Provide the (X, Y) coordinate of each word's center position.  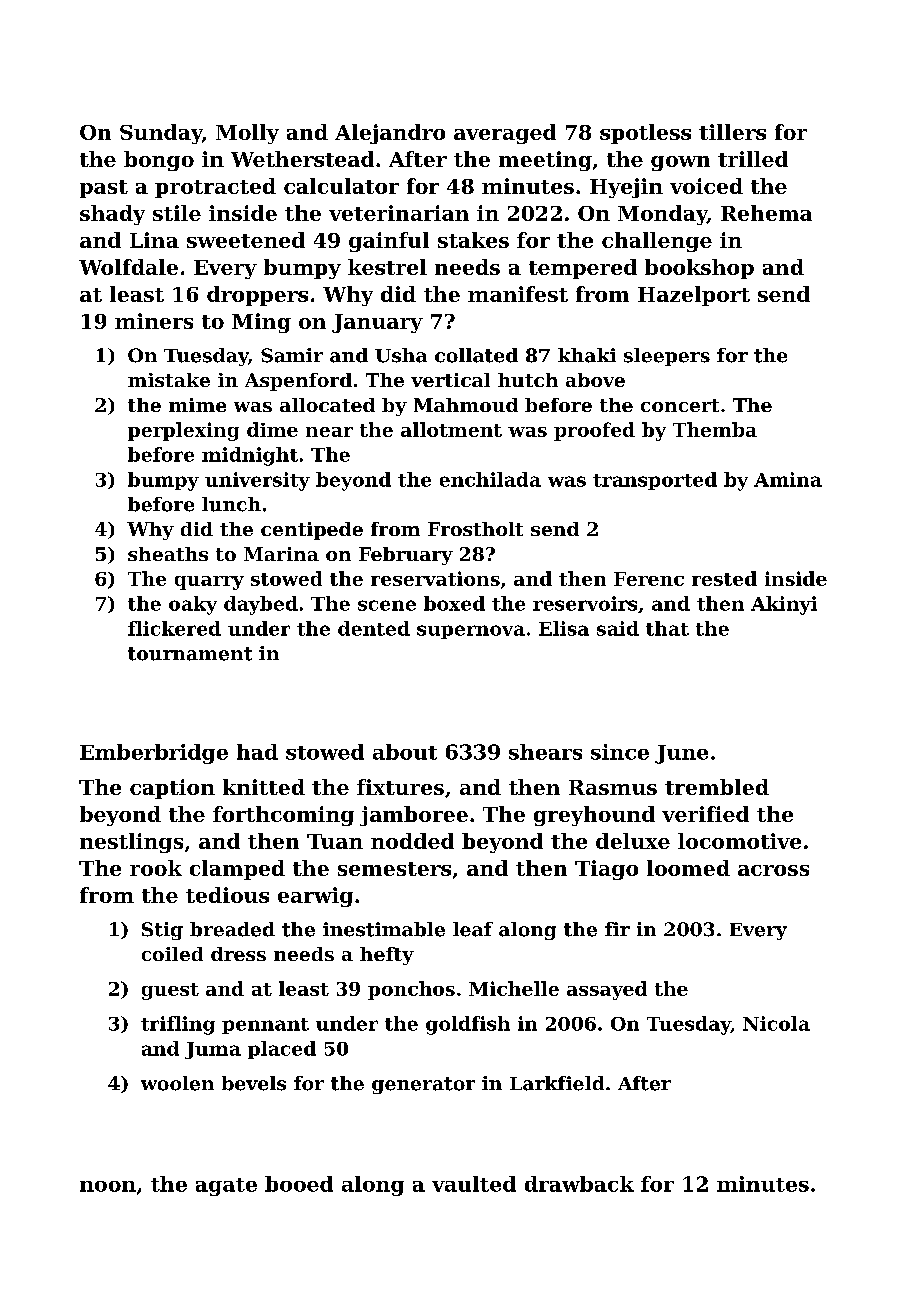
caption (172, 789)
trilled (753, 159)
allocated (327, 405)
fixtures (400, 787)
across (773, 870)
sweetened (246, 240)
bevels (254, 1083)
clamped (237, 870)
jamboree (414, 816)
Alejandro (390, 134)
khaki (587, 355)
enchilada (490, 479)
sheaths (168, 554)
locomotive (739, 841)
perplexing (183, 431)
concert (680, 405)
